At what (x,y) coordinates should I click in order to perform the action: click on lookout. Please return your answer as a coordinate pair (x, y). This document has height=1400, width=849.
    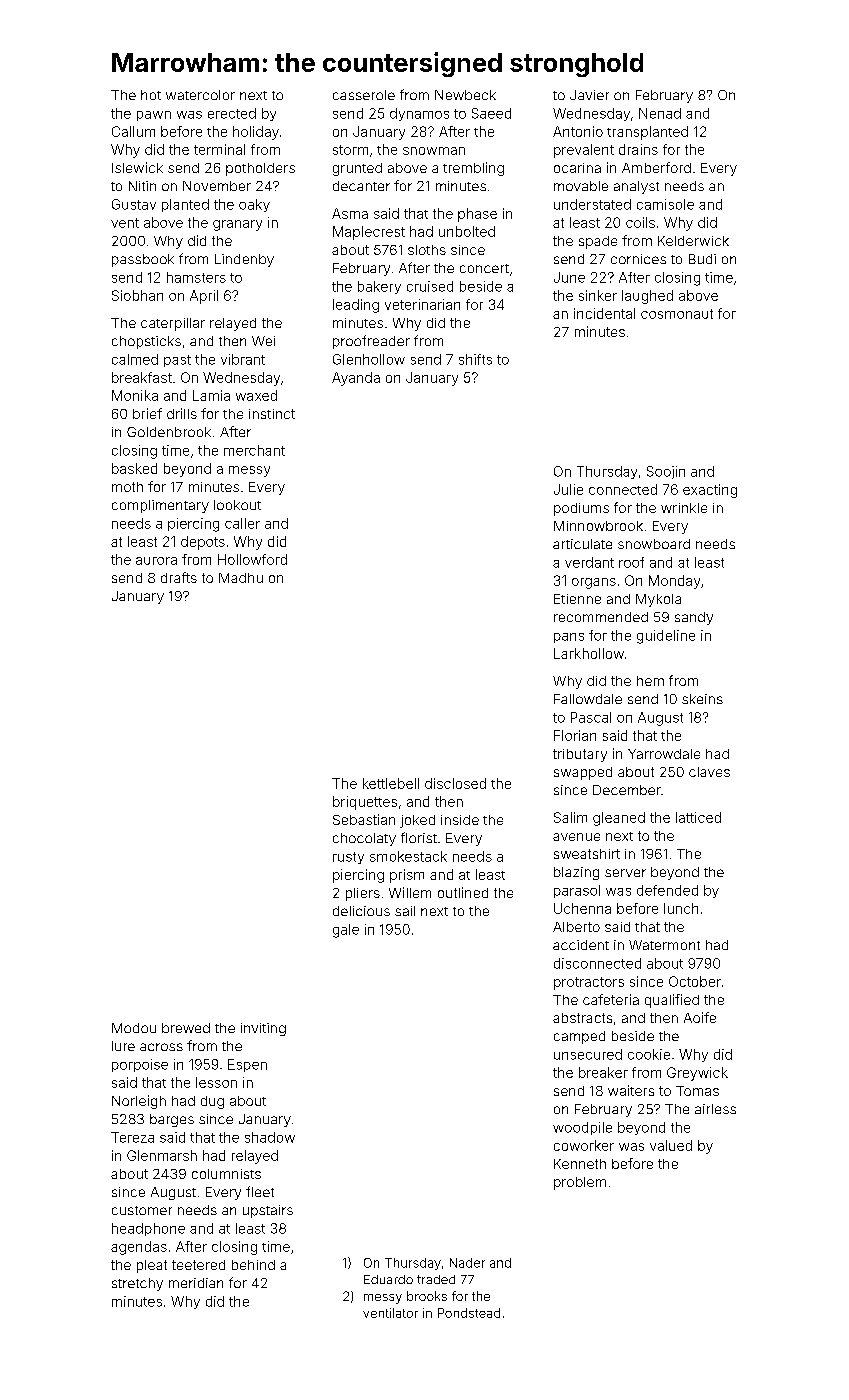
    Looking at the image, I should click on (237, 505).
